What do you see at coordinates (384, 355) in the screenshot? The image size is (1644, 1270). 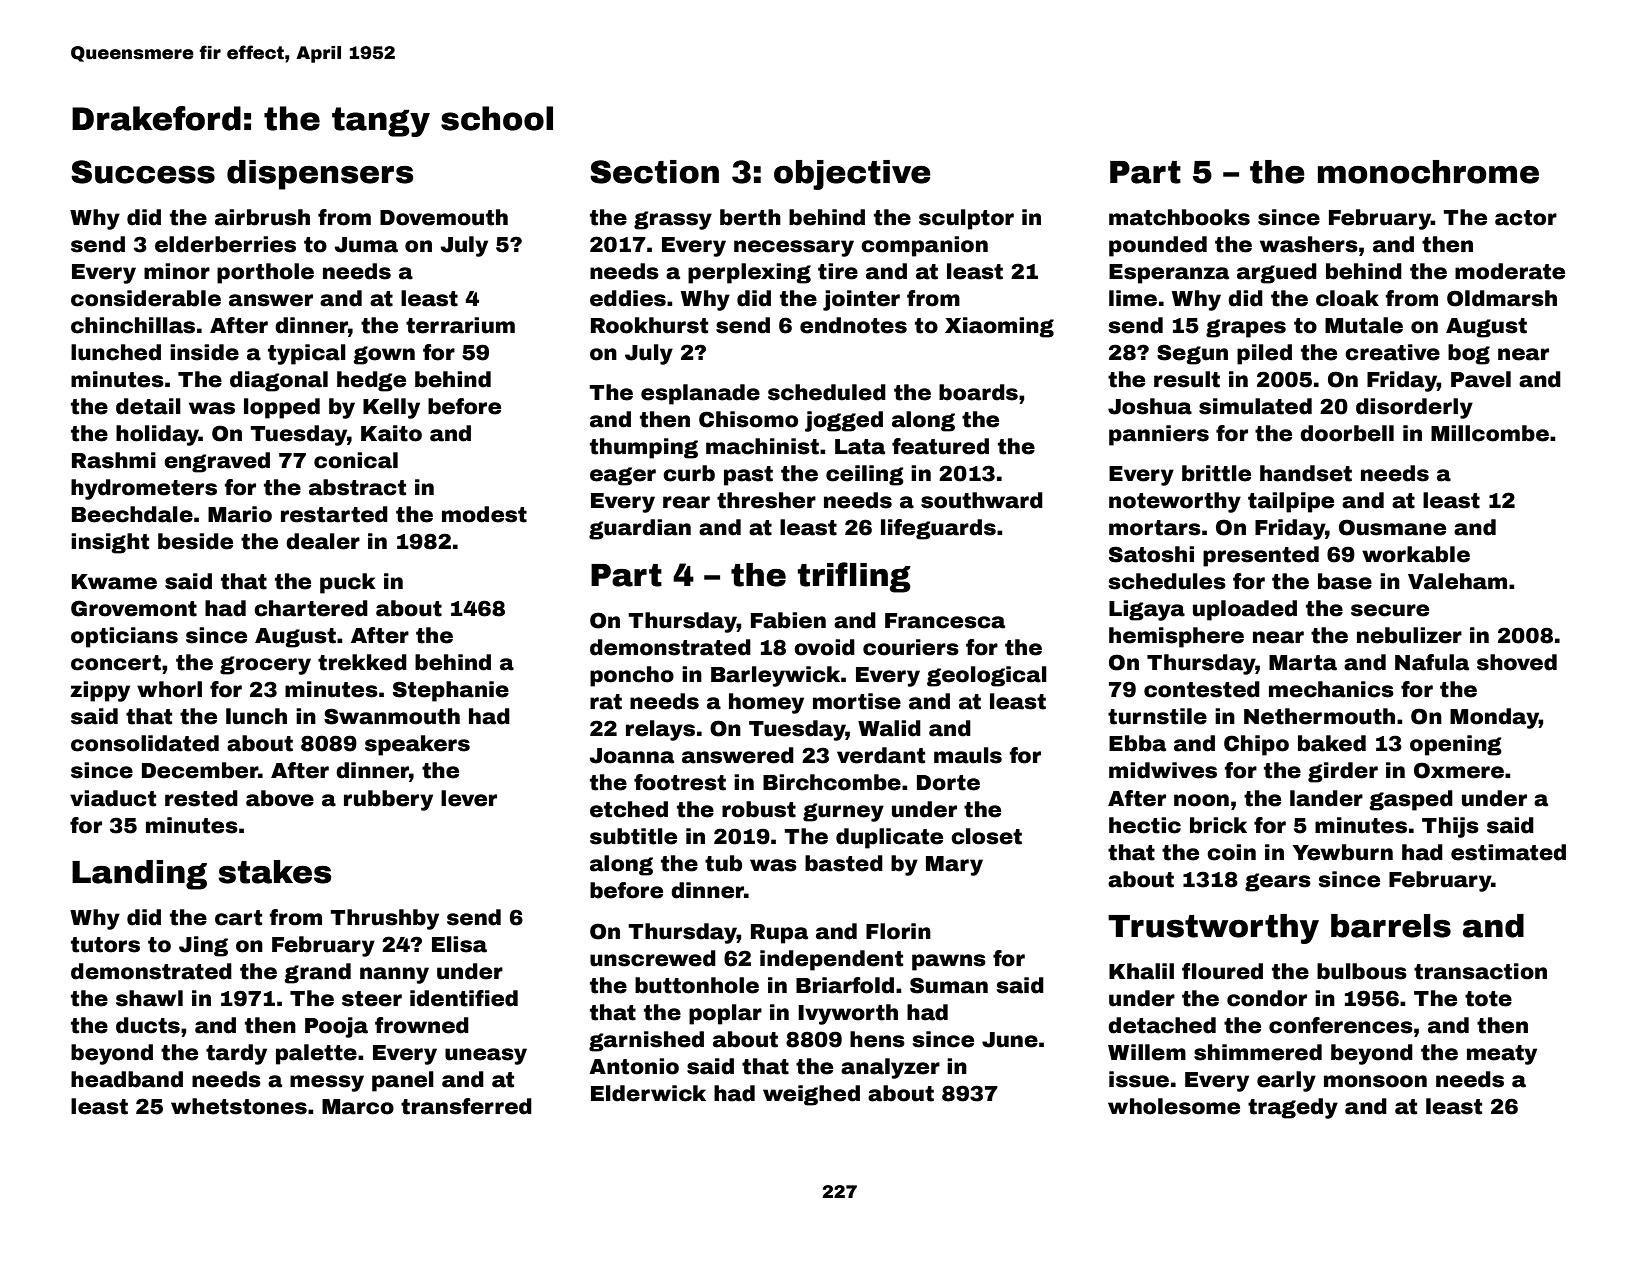 I see `gown` at bounding box center [384, 355].
